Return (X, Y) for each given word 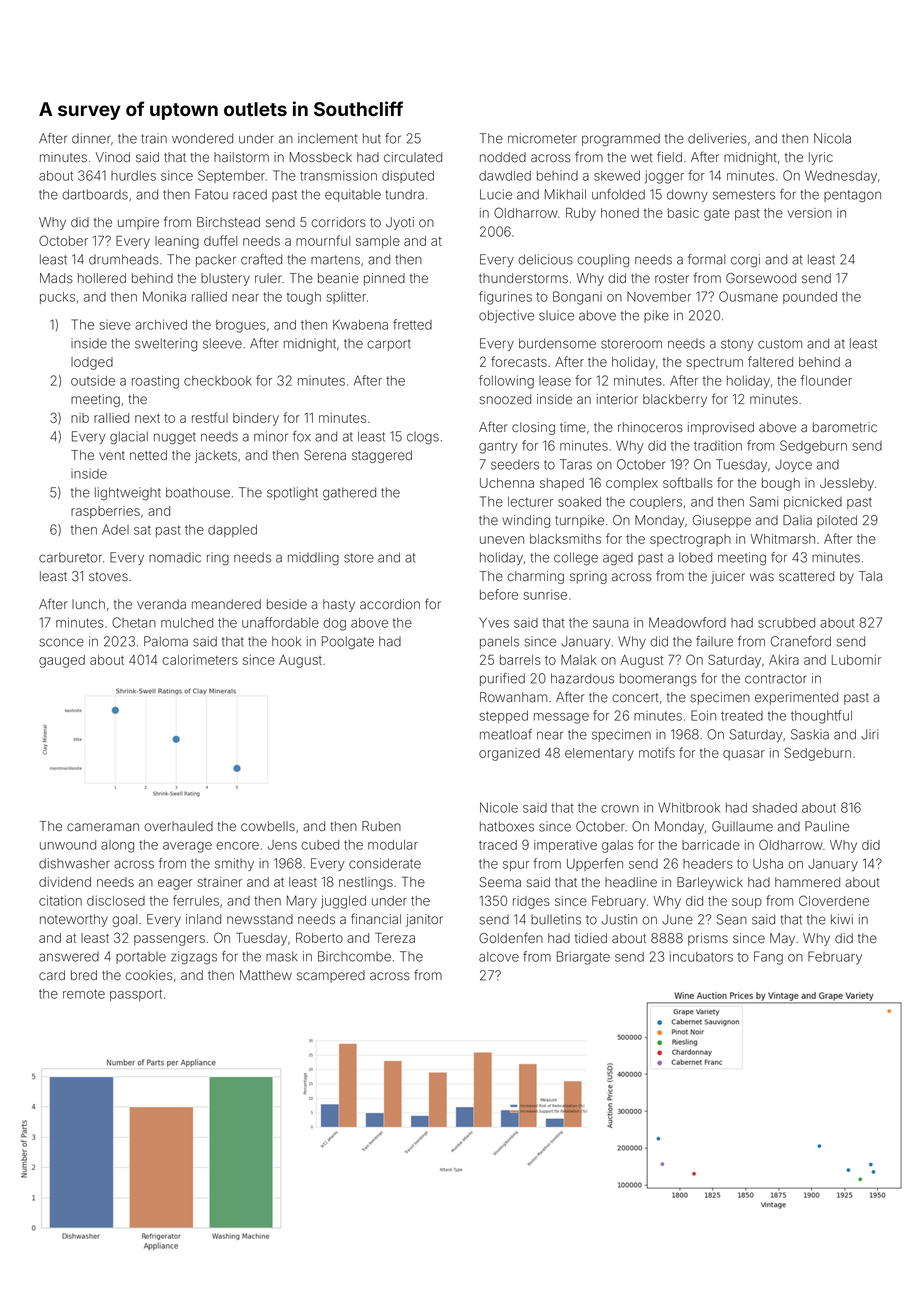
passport (136, 995)
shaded (775, 808)
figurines (505, 298)
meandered (226, 604)
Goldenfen (511, 937)
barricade (711, 845)
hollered (102, 278)
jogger (664, 177)
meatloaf (506, 734)
